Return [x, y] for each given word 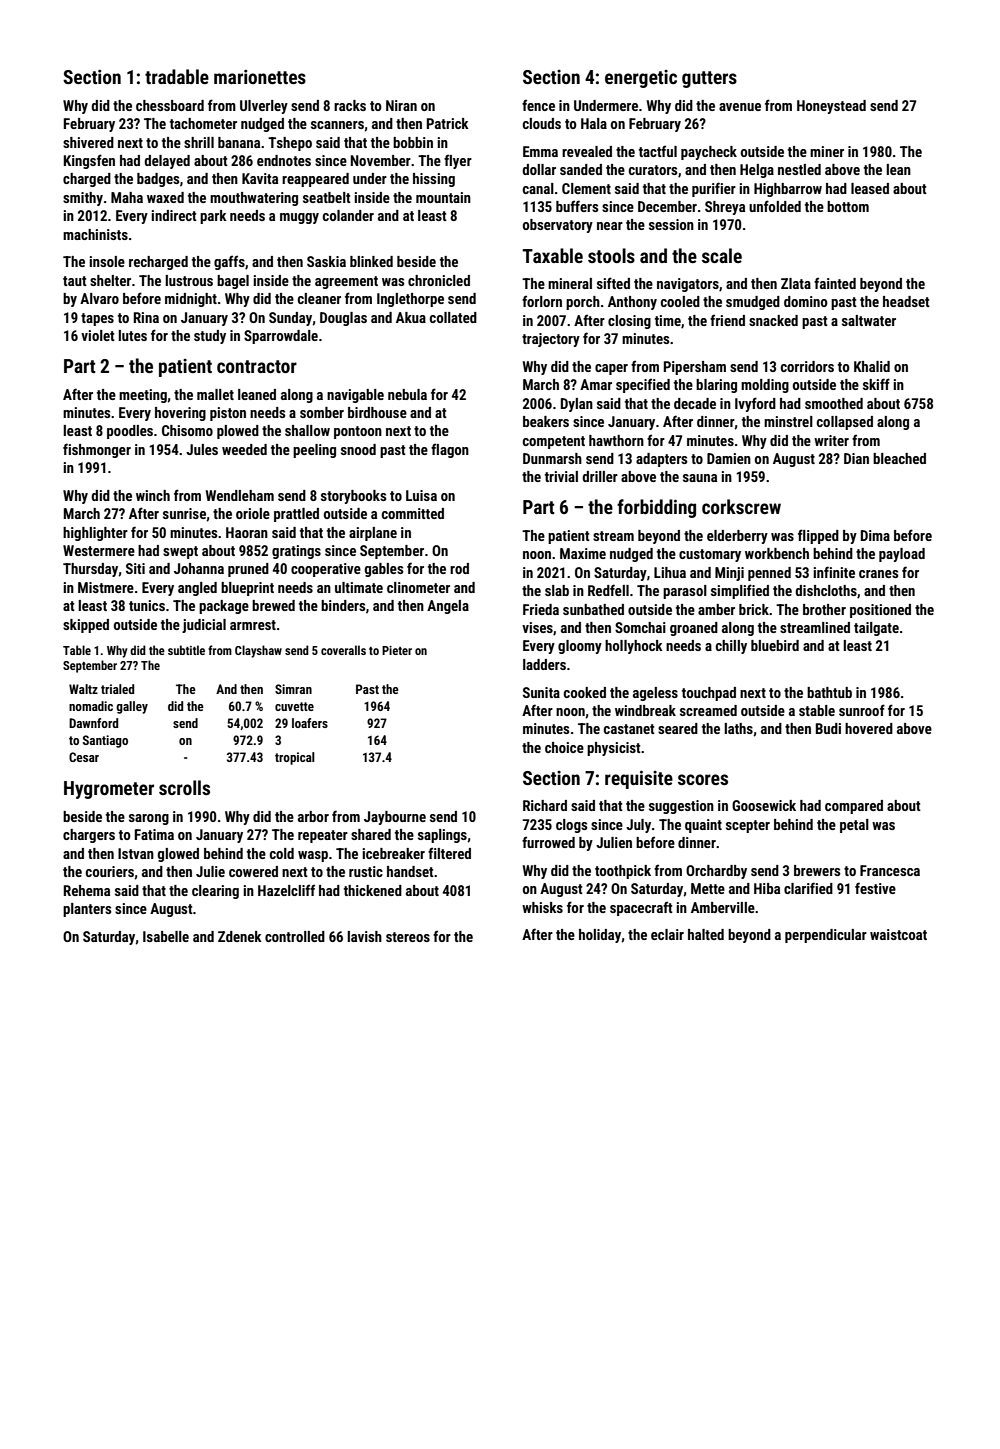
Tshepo [290, 144]
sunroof [862, 710]
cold [282, 853]
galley [132, 707]
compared [854, 807]
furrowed [548, 842]
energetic [641, 79]
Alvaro [99, 298]
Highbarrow [788, 190]
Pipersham [695, 368]
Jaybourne [395, 818]
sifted [613, 283]
